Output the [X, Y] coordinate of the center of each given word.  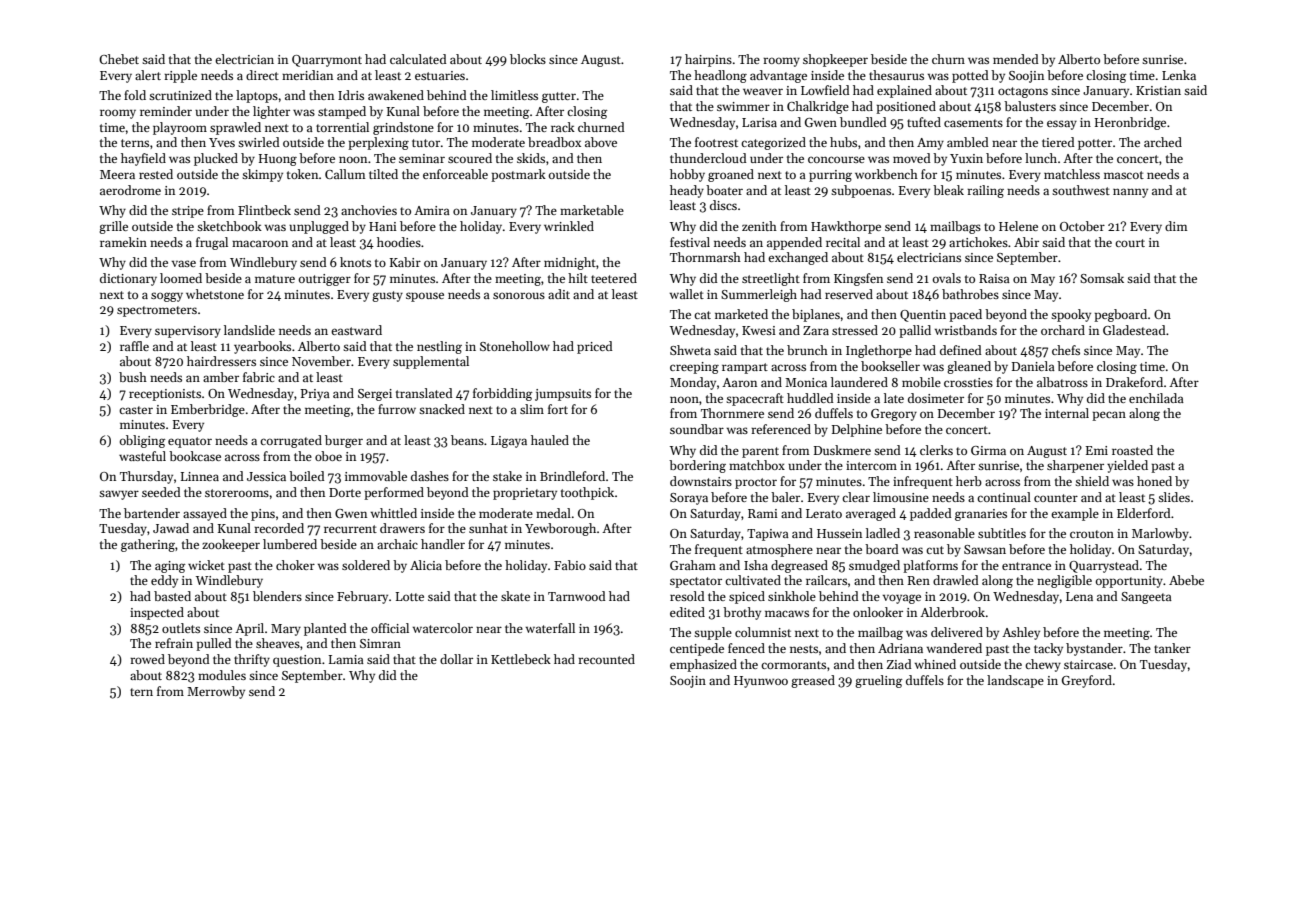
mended [1016, 59]
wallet [687, 294]
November [321, 361]
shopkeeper [835, 60]
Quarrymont [327, 61]
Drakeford [1134, 382]
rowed [147, 659]
